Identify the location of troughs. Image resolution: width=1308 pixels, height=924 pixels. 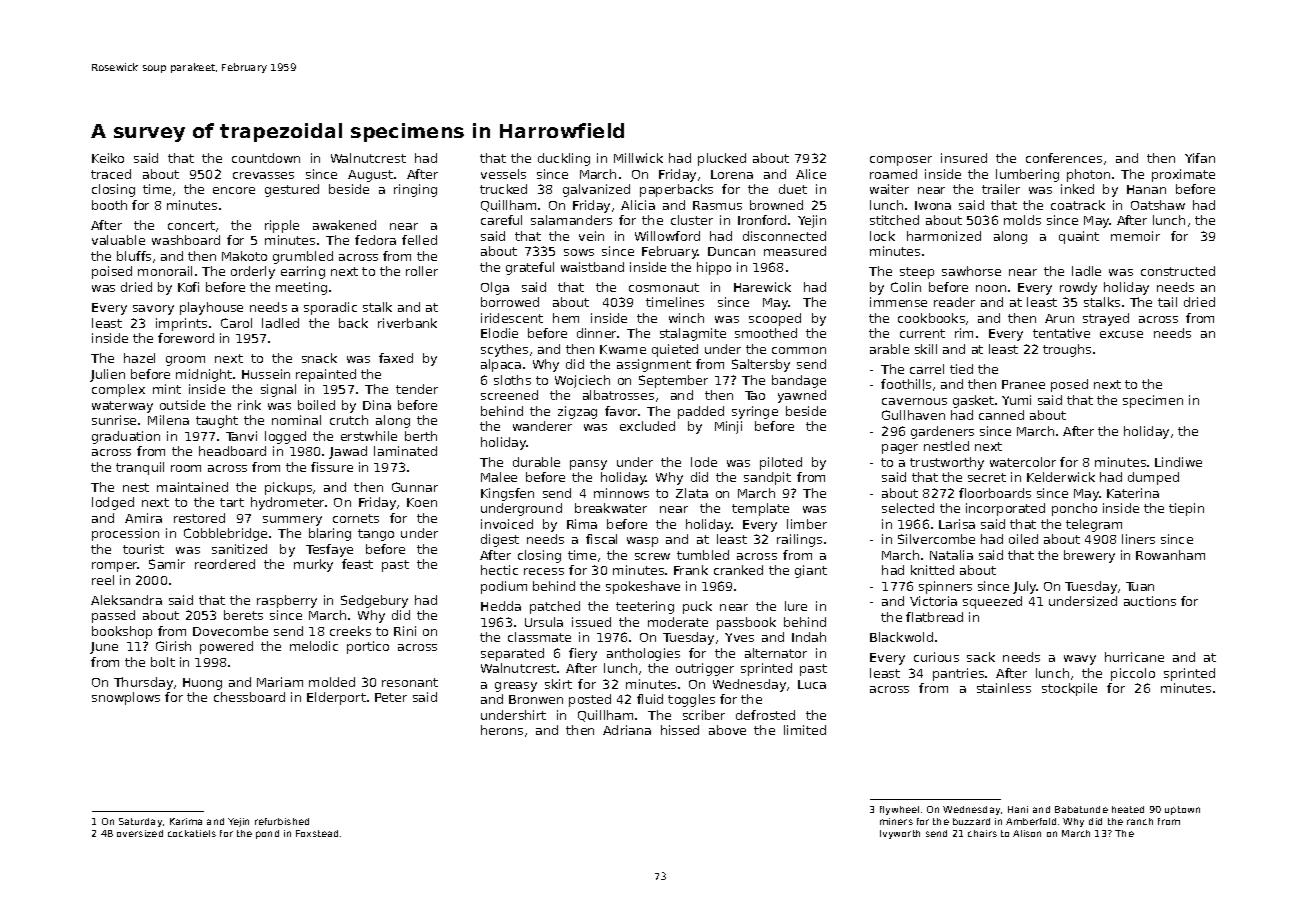
(1067, 350).
